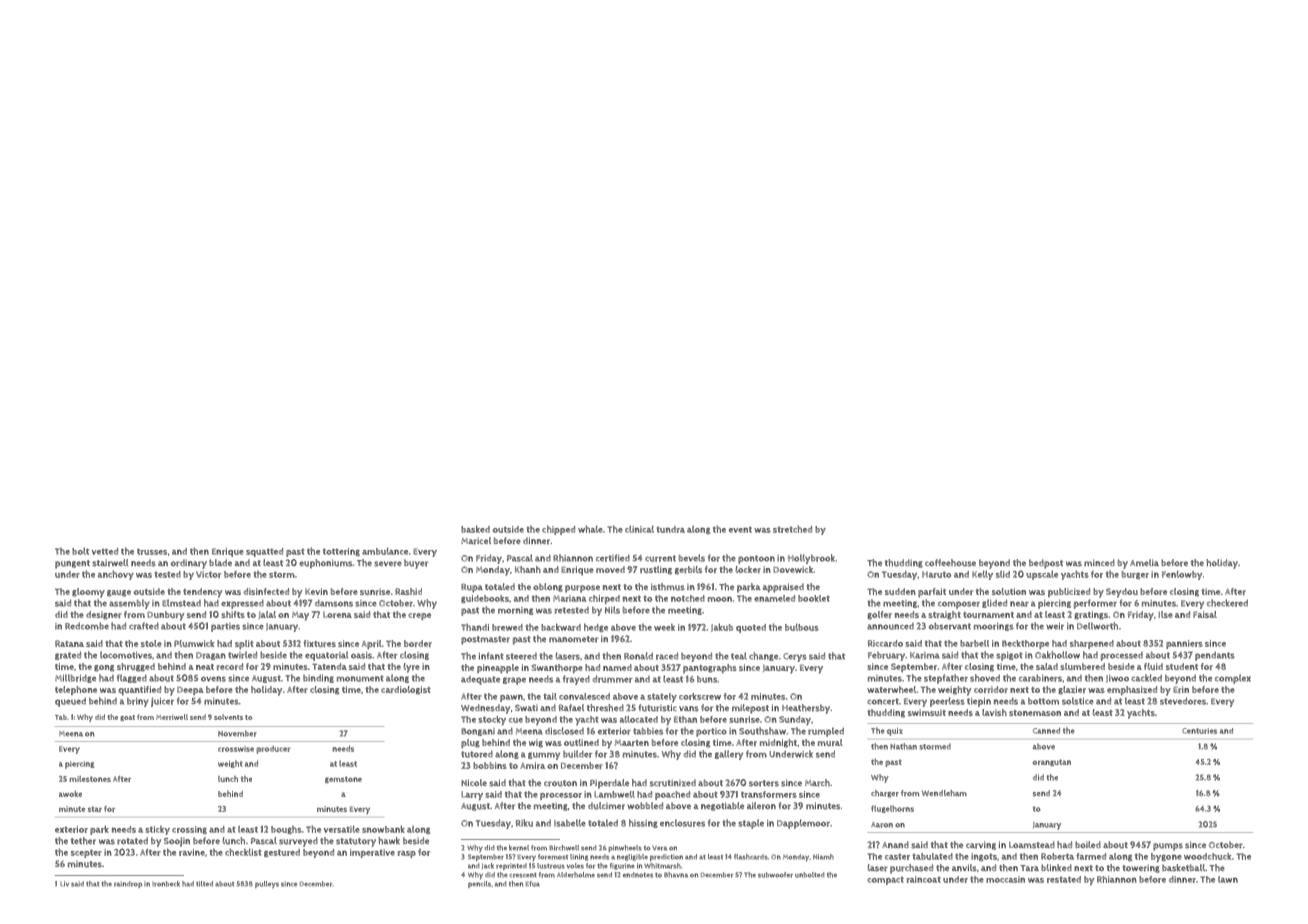 The height and width of the document is (924, 1308). Describe the element at coordinates (1088, 844) in the document. I see `boiled` at that location.
